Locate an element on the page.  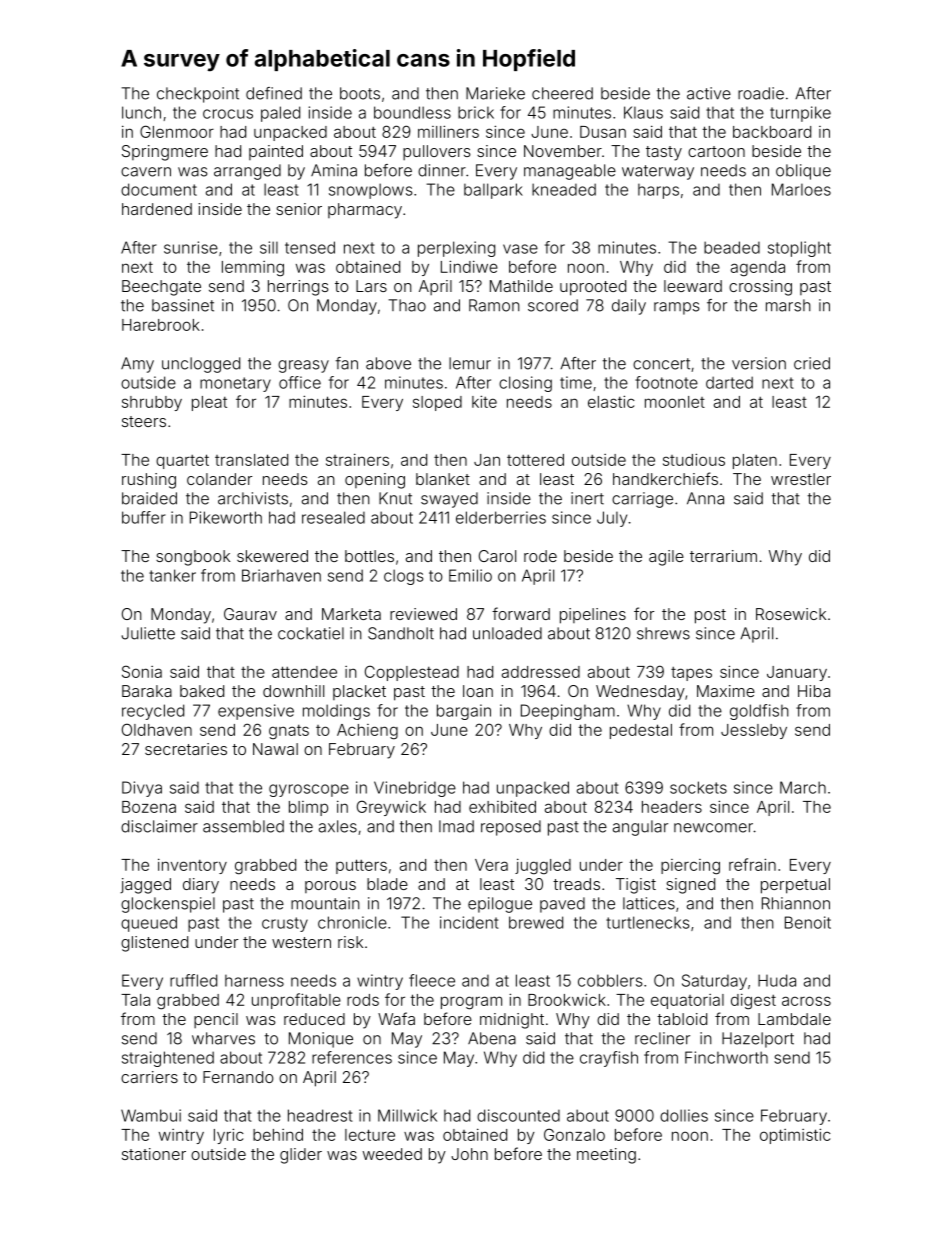
tanker is located at coordinates (172, 575).
